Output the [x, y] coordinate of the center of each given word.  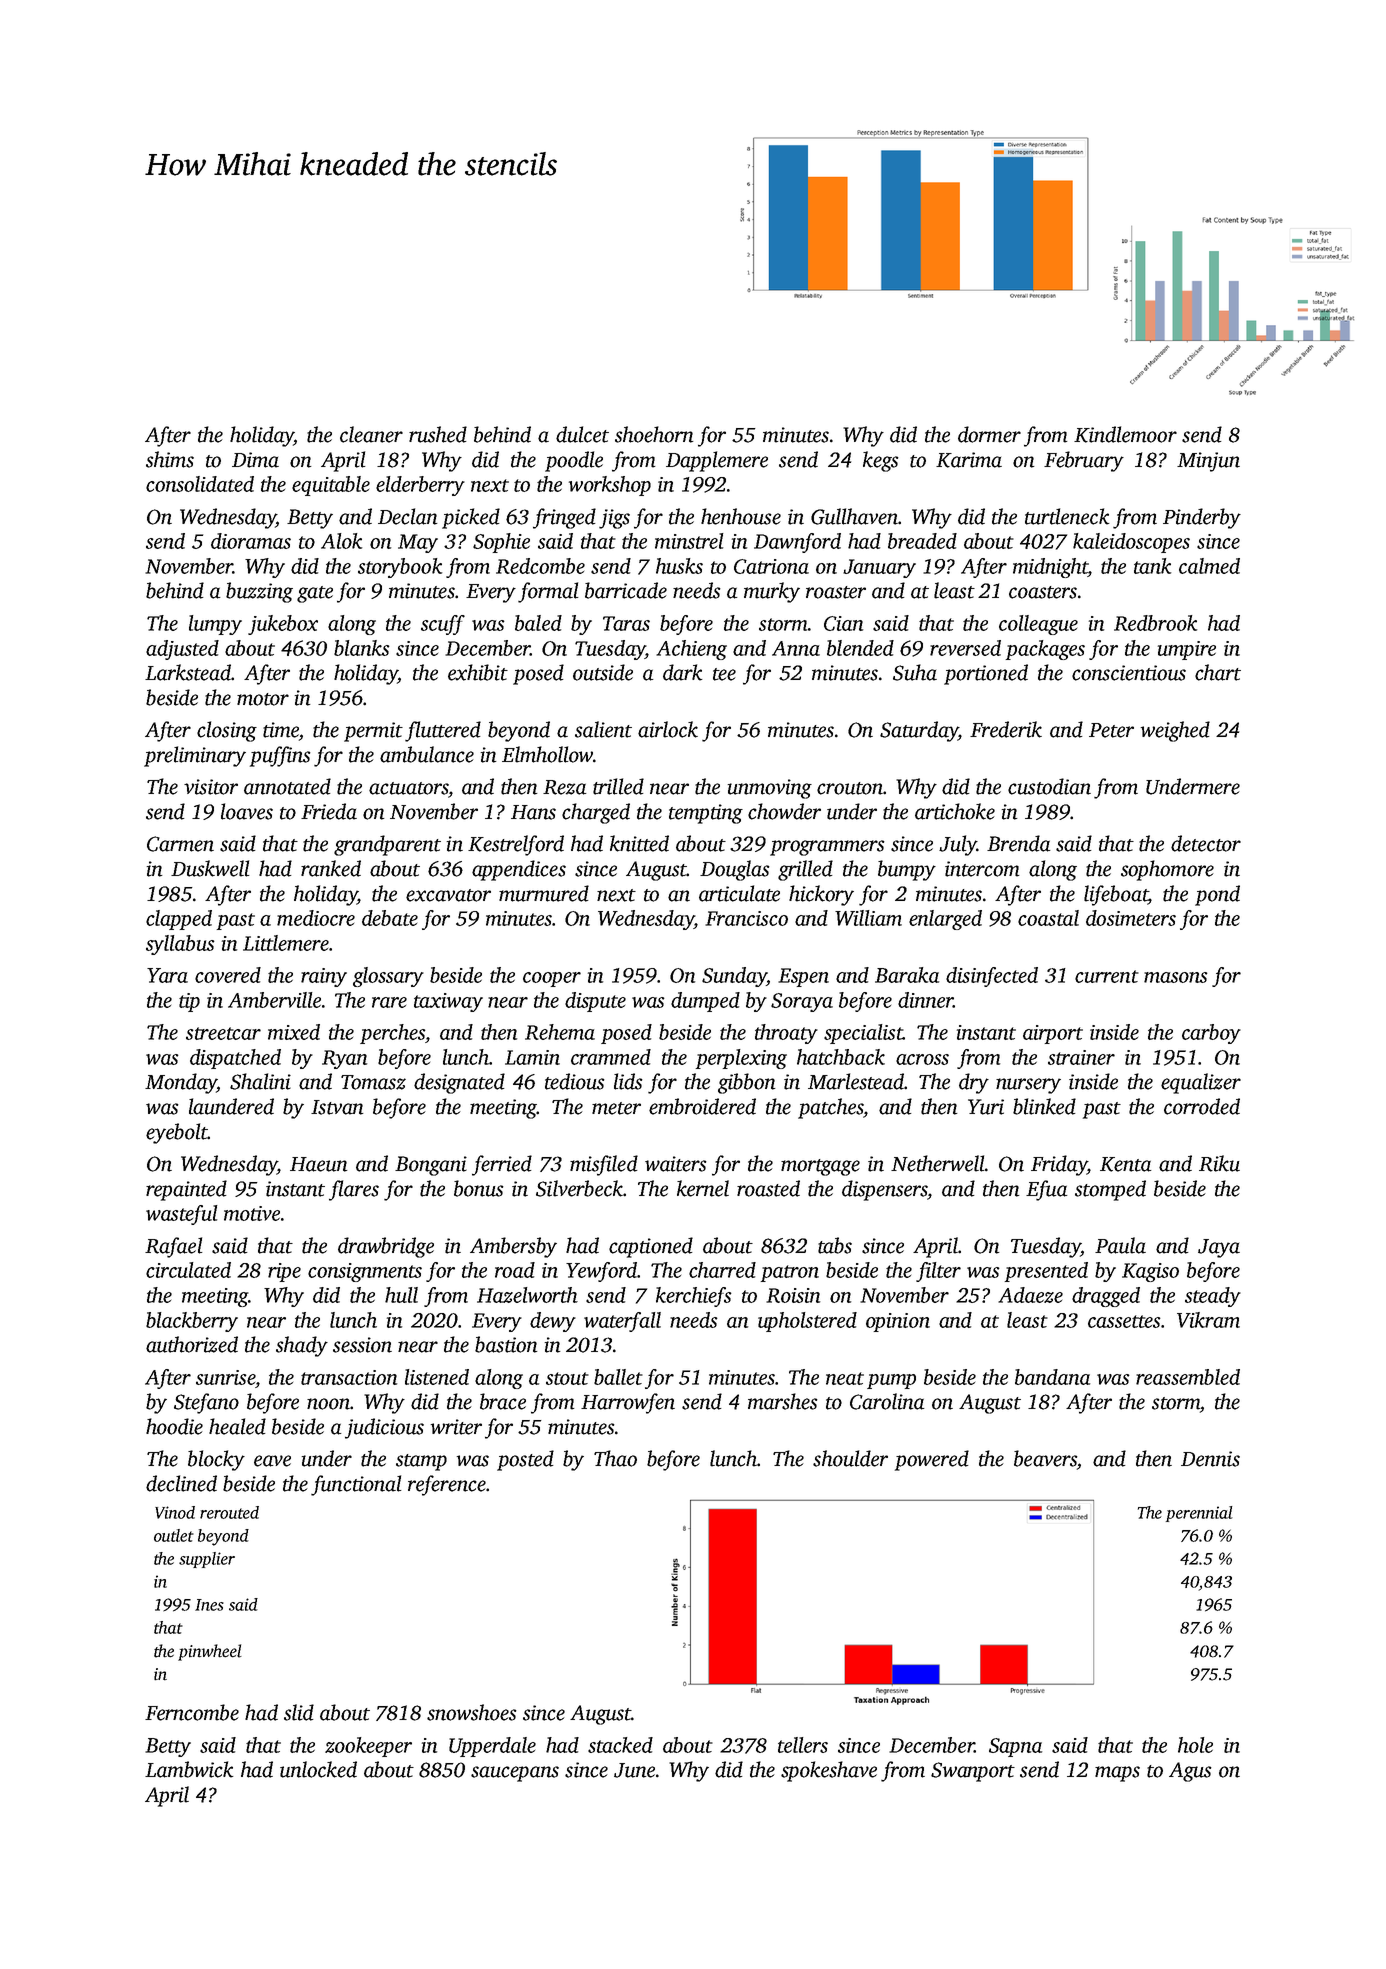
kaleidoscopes [1131, 543]
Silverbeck [579, 1188]
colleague [1038, 625]
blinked [1044, 1106]
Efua [1047, 1190]
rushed [438, 434]
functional [356, 1485]
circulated [188, 1270]
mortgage [820, 1167]
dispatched [235, 1059]
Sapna [1015, 1747]
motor [263, 699]
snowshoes [472, 1712]
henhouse [741, 516]
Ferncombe [192, 1712]
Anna [796, 648]
